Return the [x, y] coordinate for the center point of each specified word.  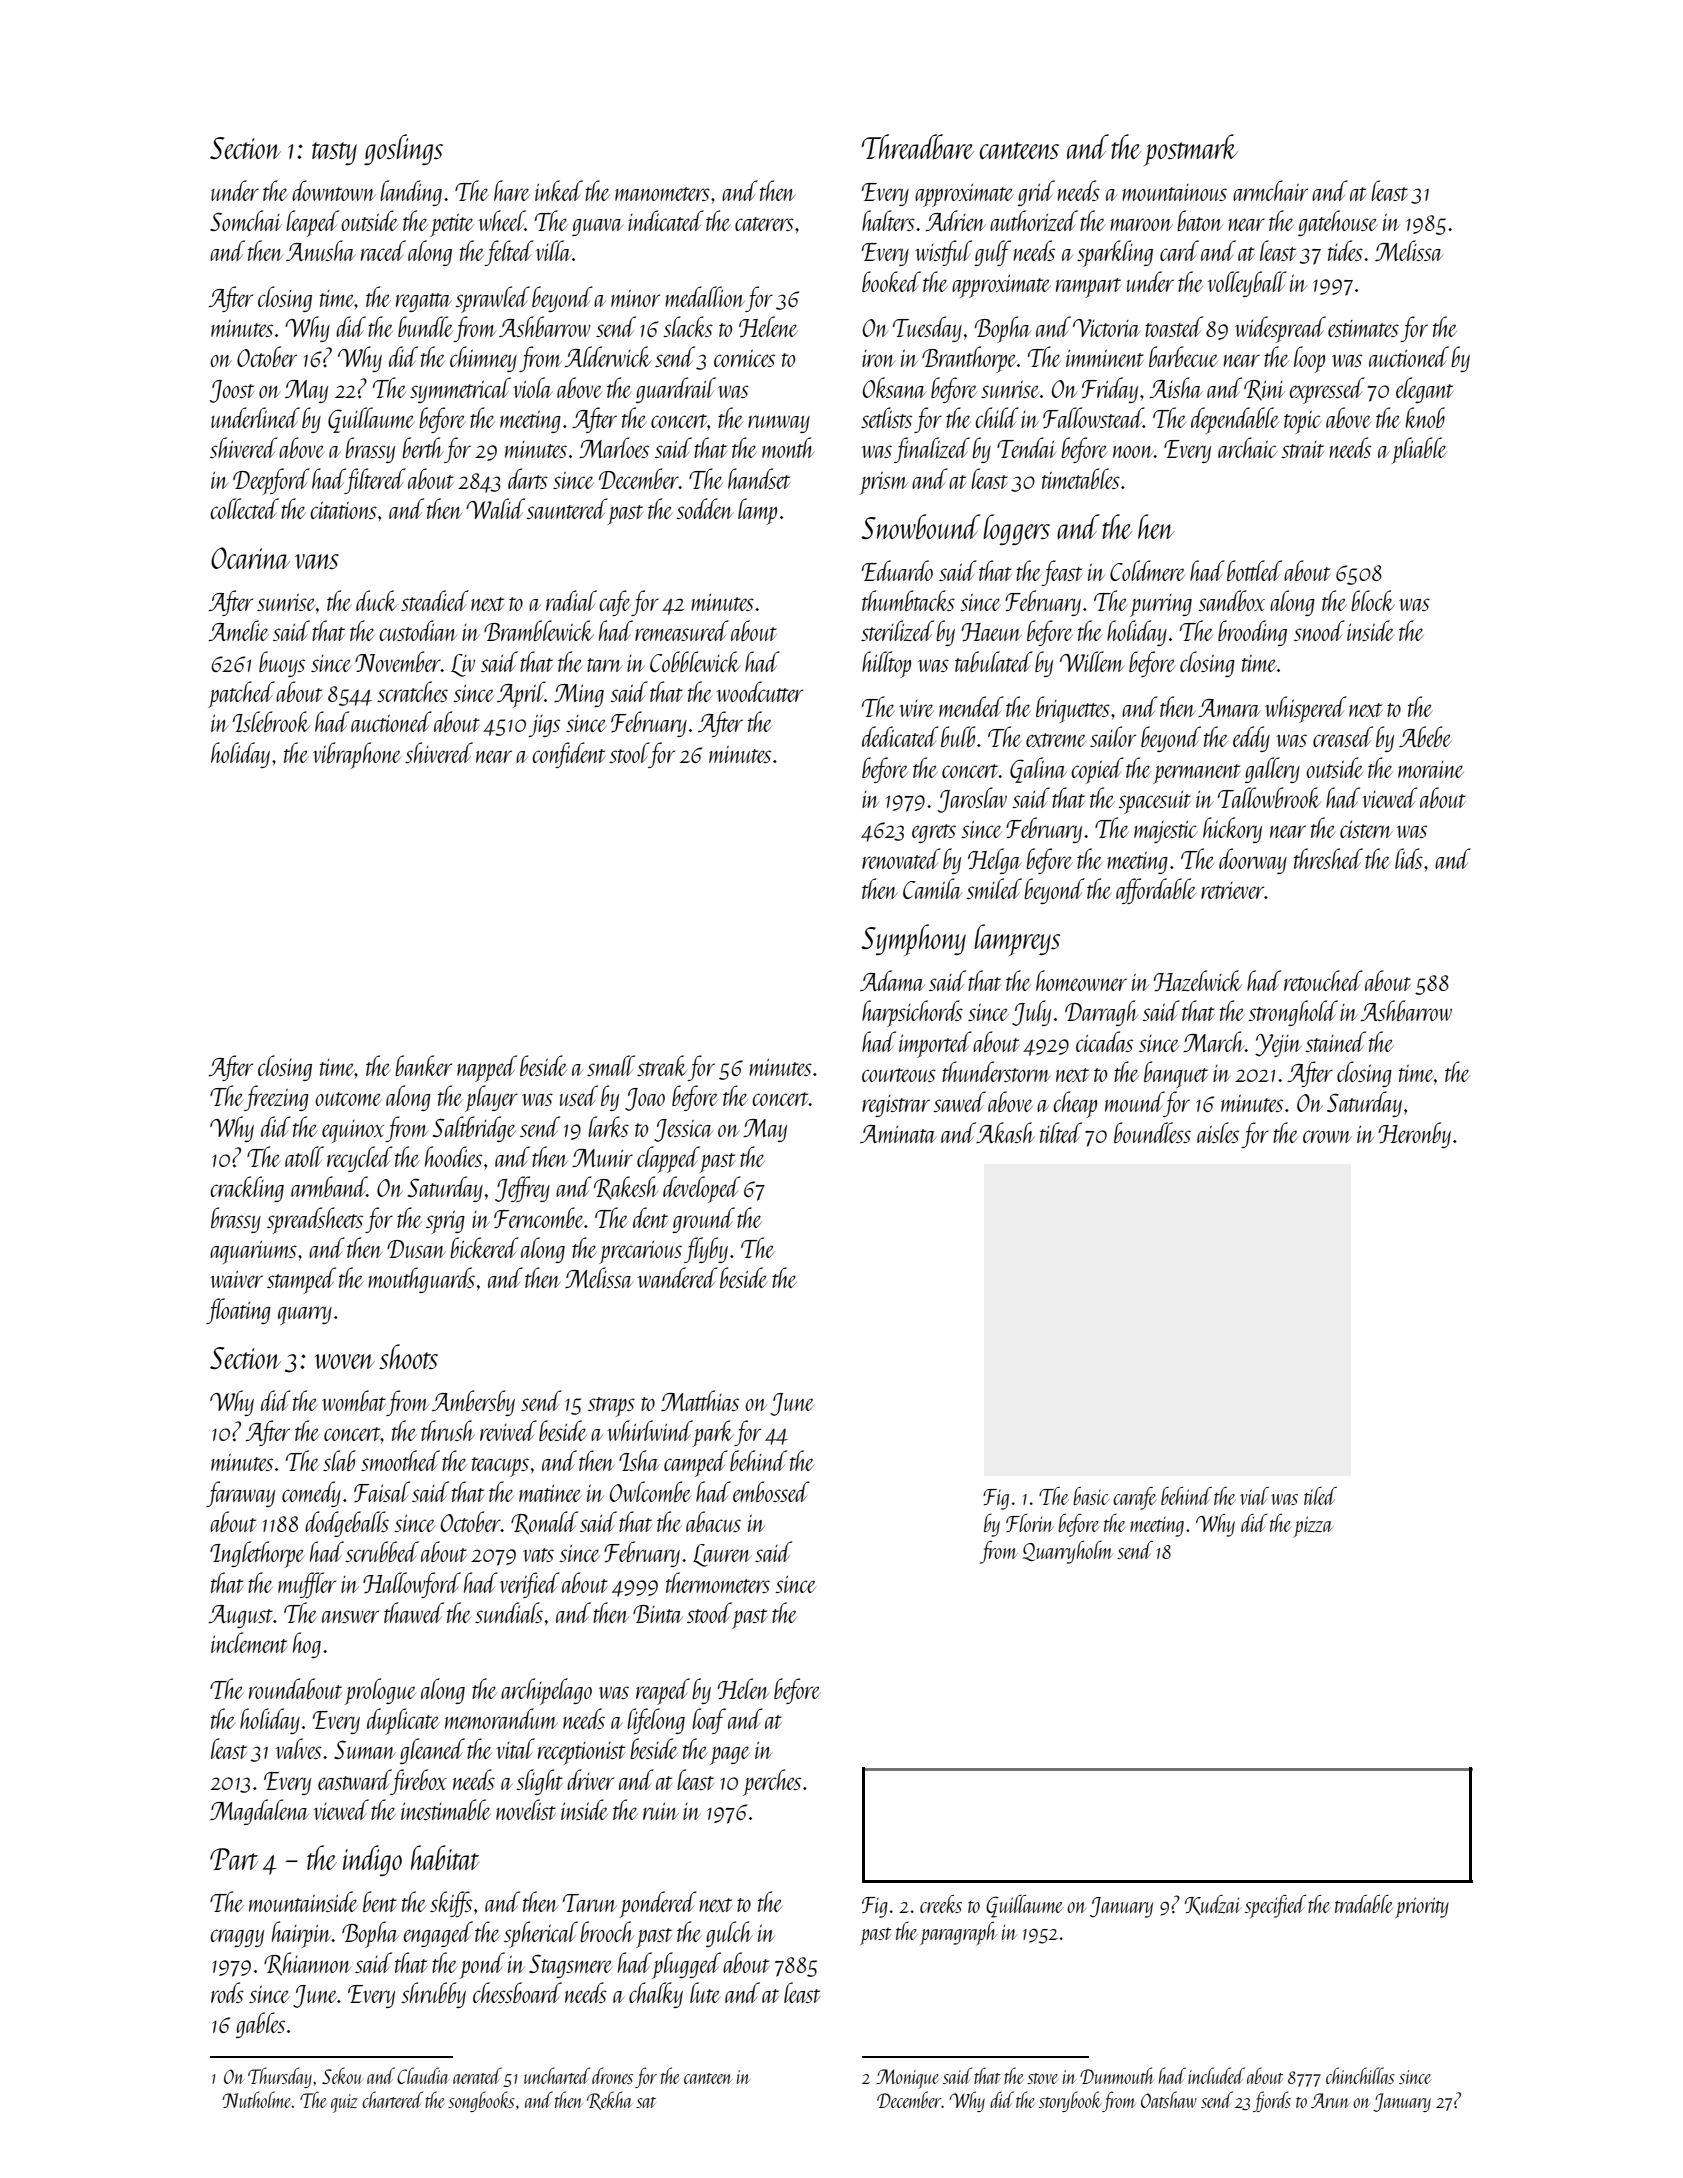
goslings [403, 149]
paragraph [958, 1933]
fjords [1272, 2101]
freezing [276, 1098]
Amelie [239, 630]
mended [971, 706]
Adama [892, 980]
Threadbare [918, 146]
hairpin [302, 1934]
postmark [1191, 150]
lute [705, 1992]
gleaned [432, 1751]
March [1214, 1041]
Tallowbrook [1269, 797]
